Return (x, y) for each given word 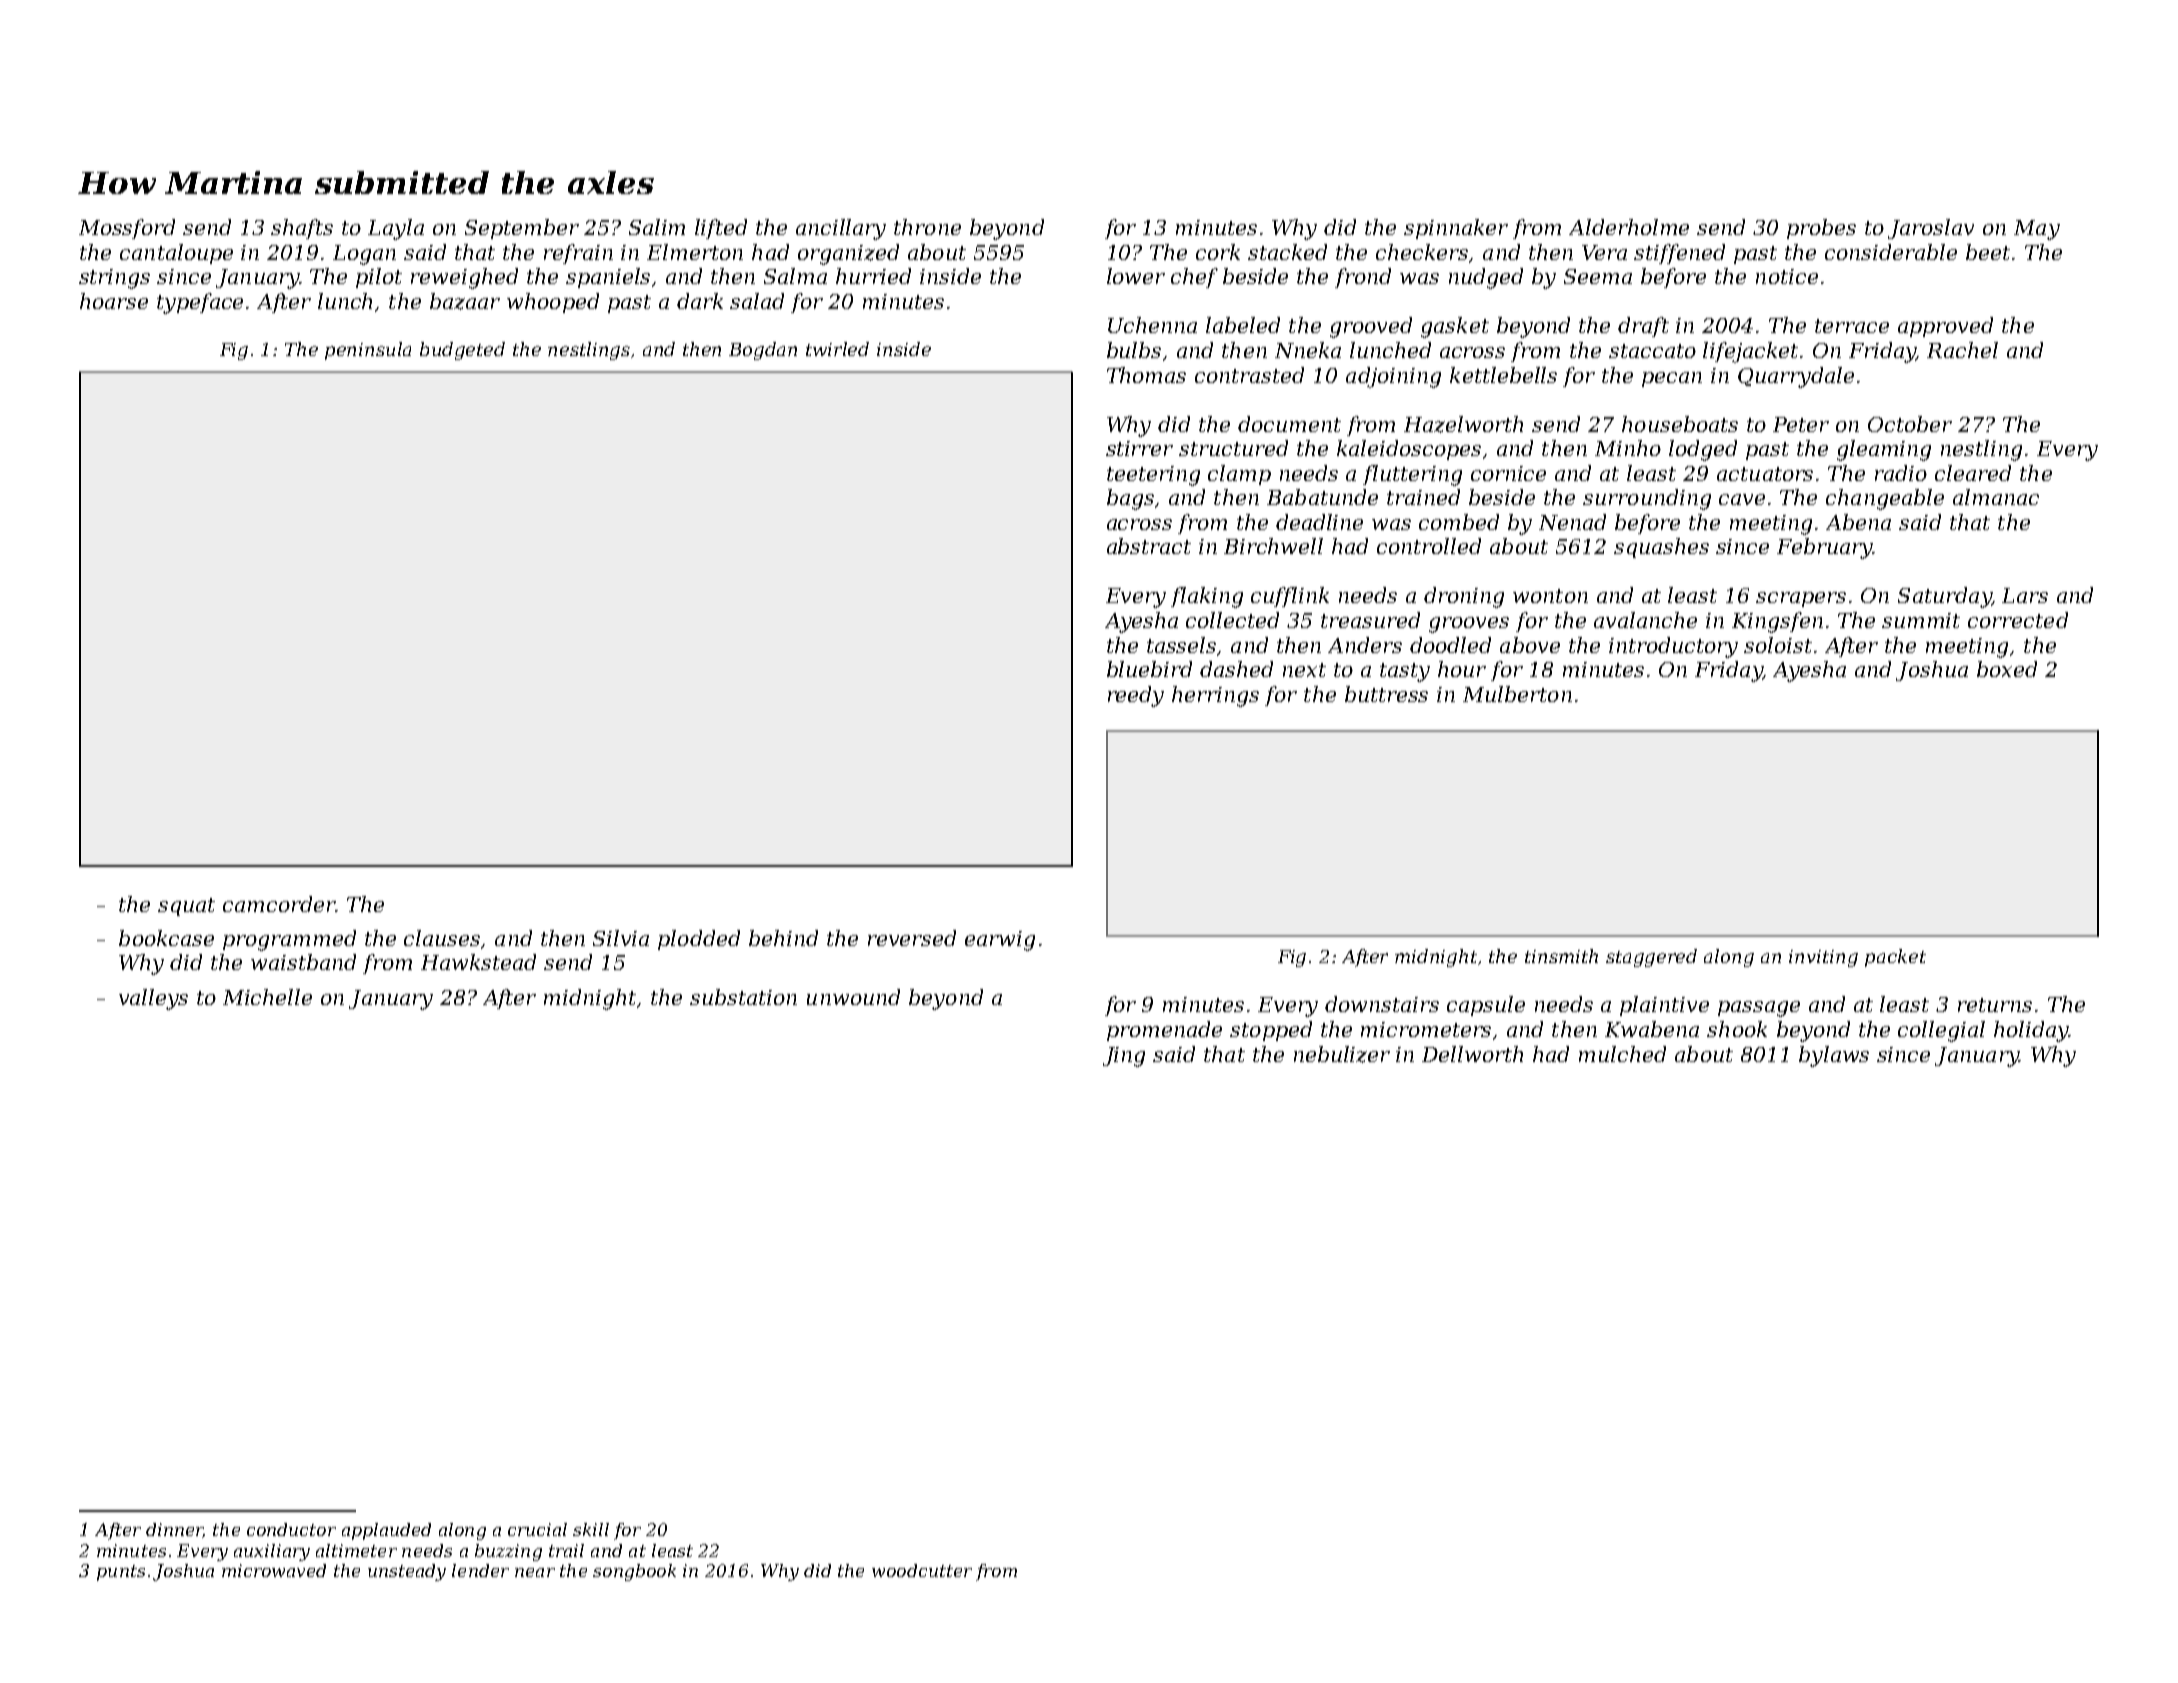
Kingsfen (1777, 622)
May (2037, 230)
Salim (657, 227)
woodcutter (922, 1570)
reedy (1136, 696)
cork (1218, 252)
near (535, 1572)
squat (186, 907)
